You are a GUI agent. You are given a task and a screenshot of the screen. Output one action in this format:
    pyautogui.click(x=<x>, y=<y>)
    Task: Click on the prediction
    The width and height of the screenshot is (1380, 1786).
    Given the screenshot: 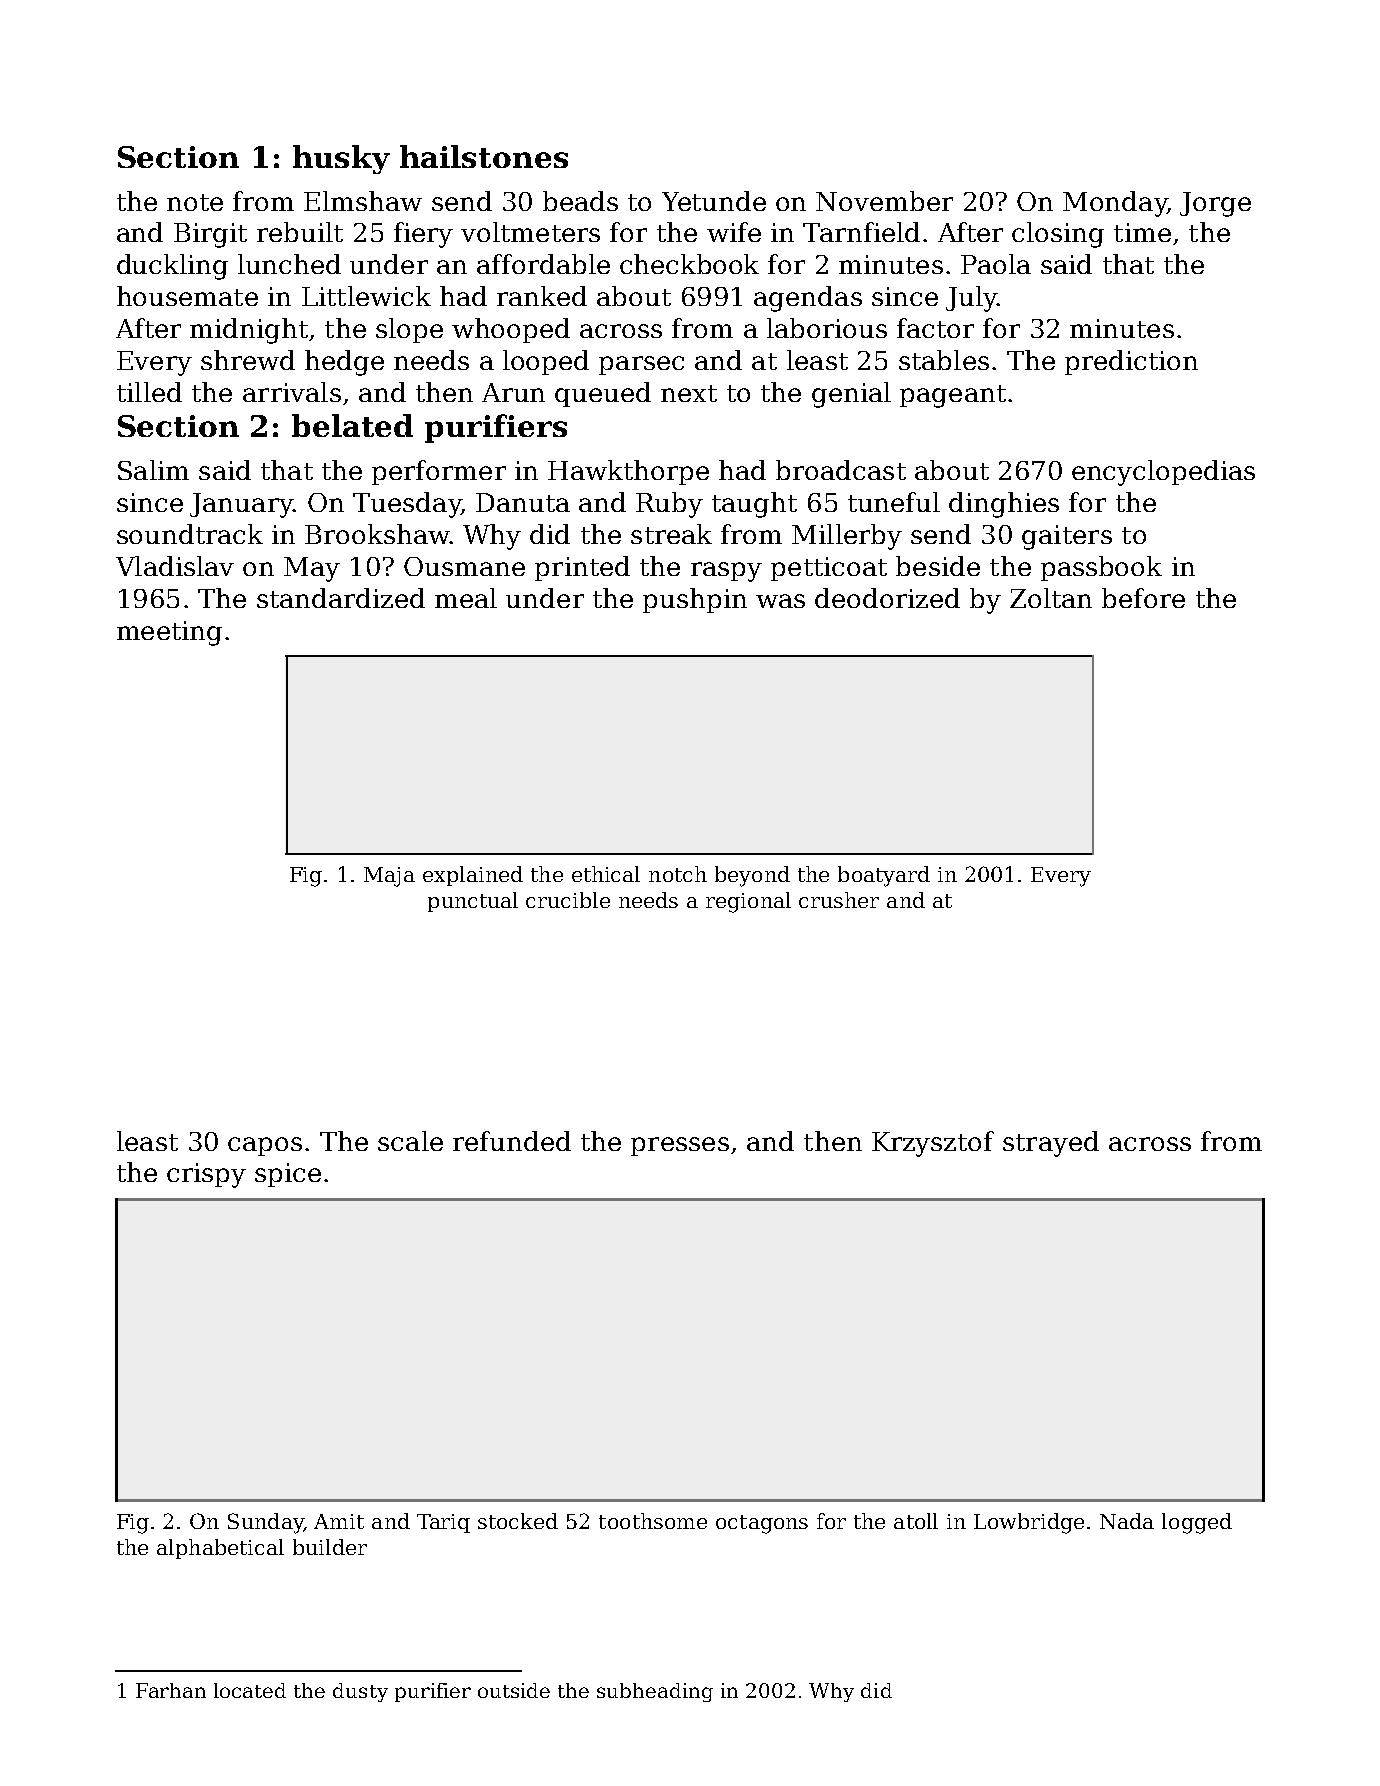 What is the action you would take?
    pyautogui.click(x=1131, y=362)
